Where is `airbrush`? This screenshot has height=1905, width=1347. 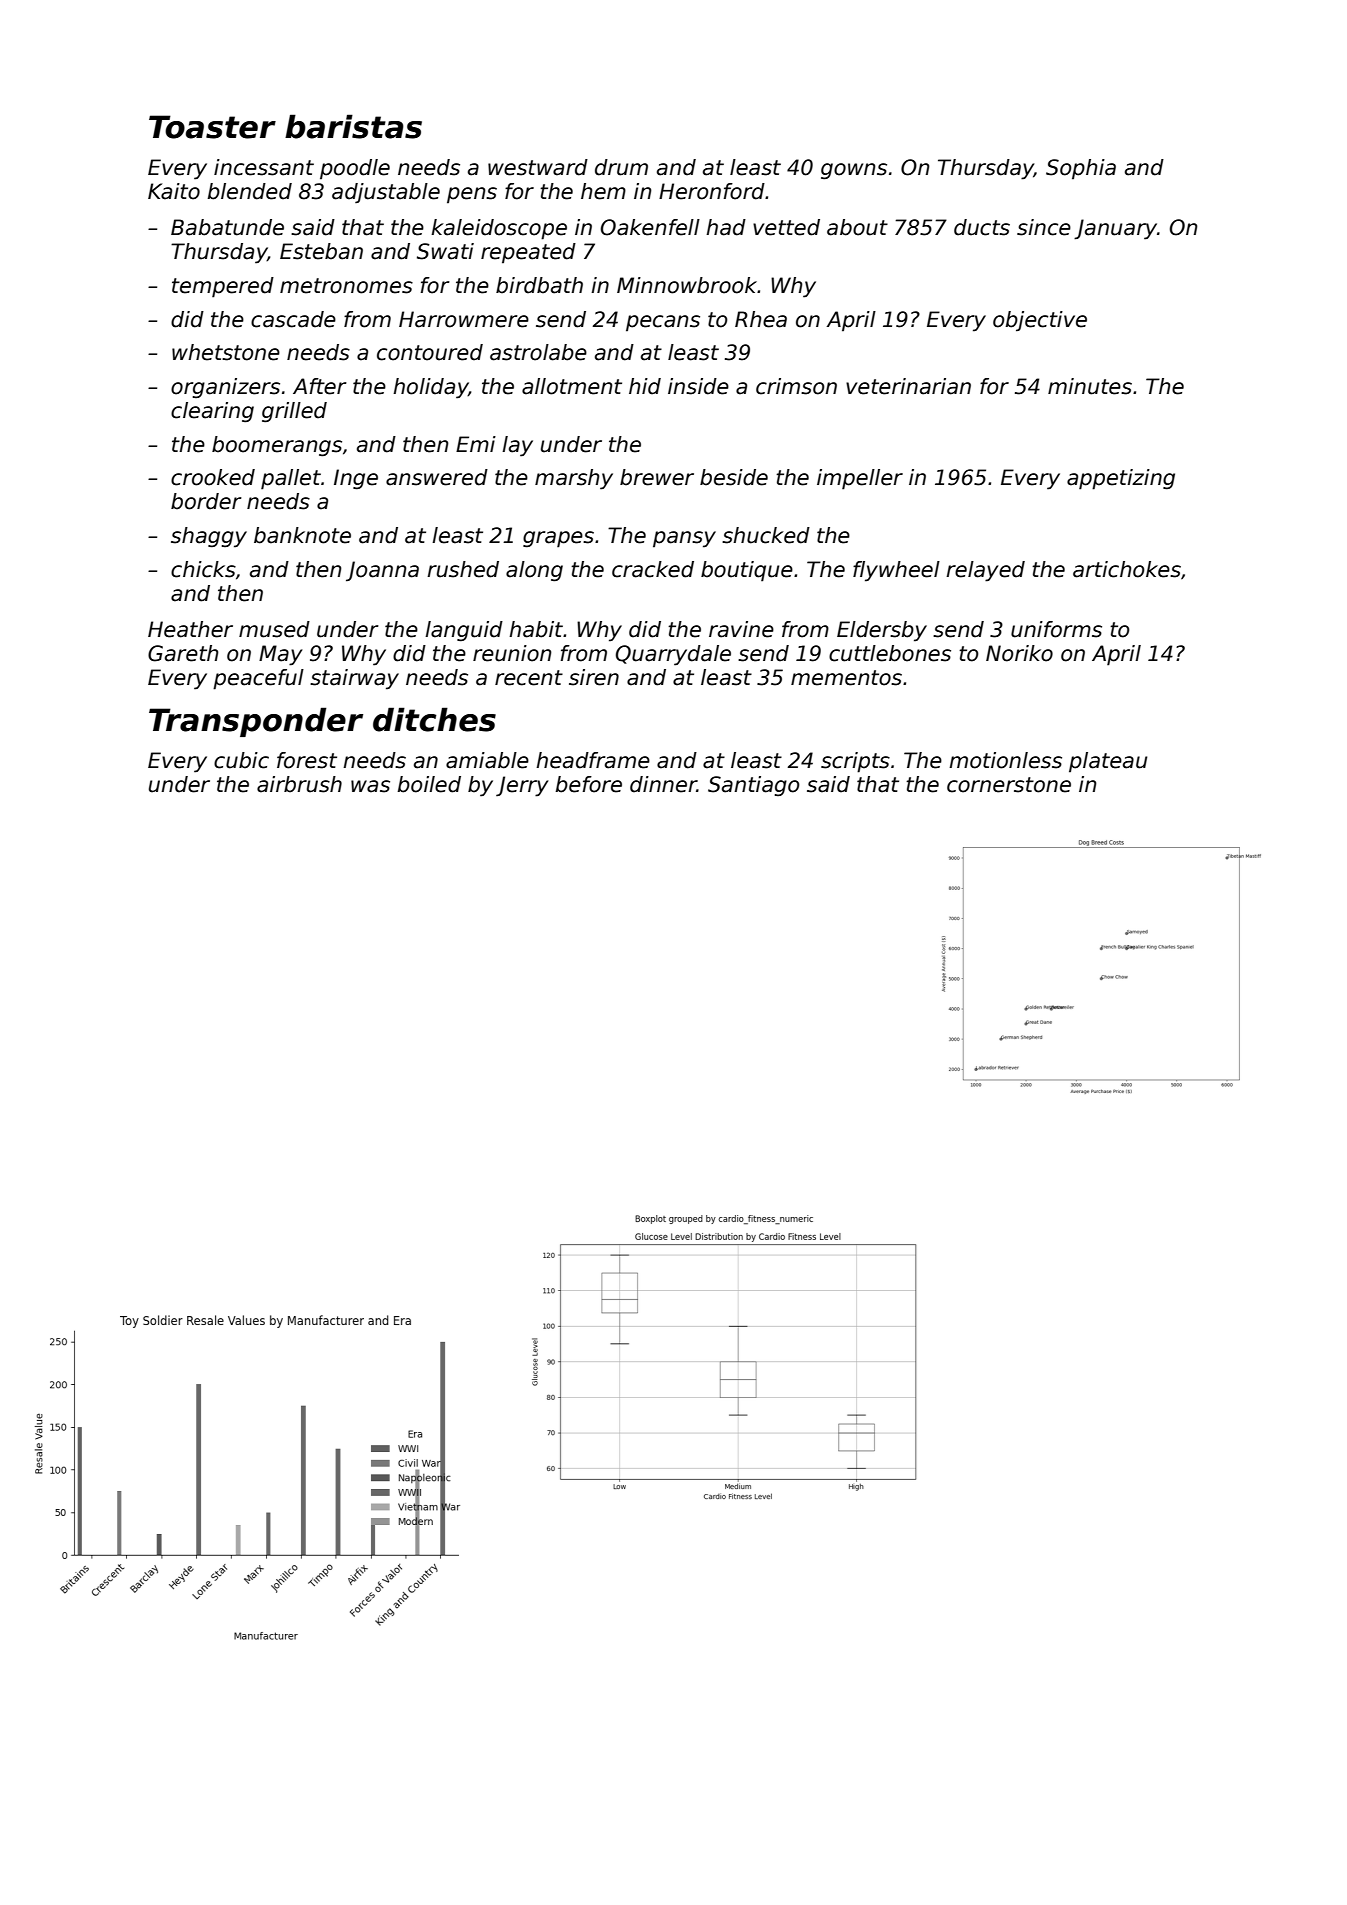 airbrush is located at coordinates (299, 784).
